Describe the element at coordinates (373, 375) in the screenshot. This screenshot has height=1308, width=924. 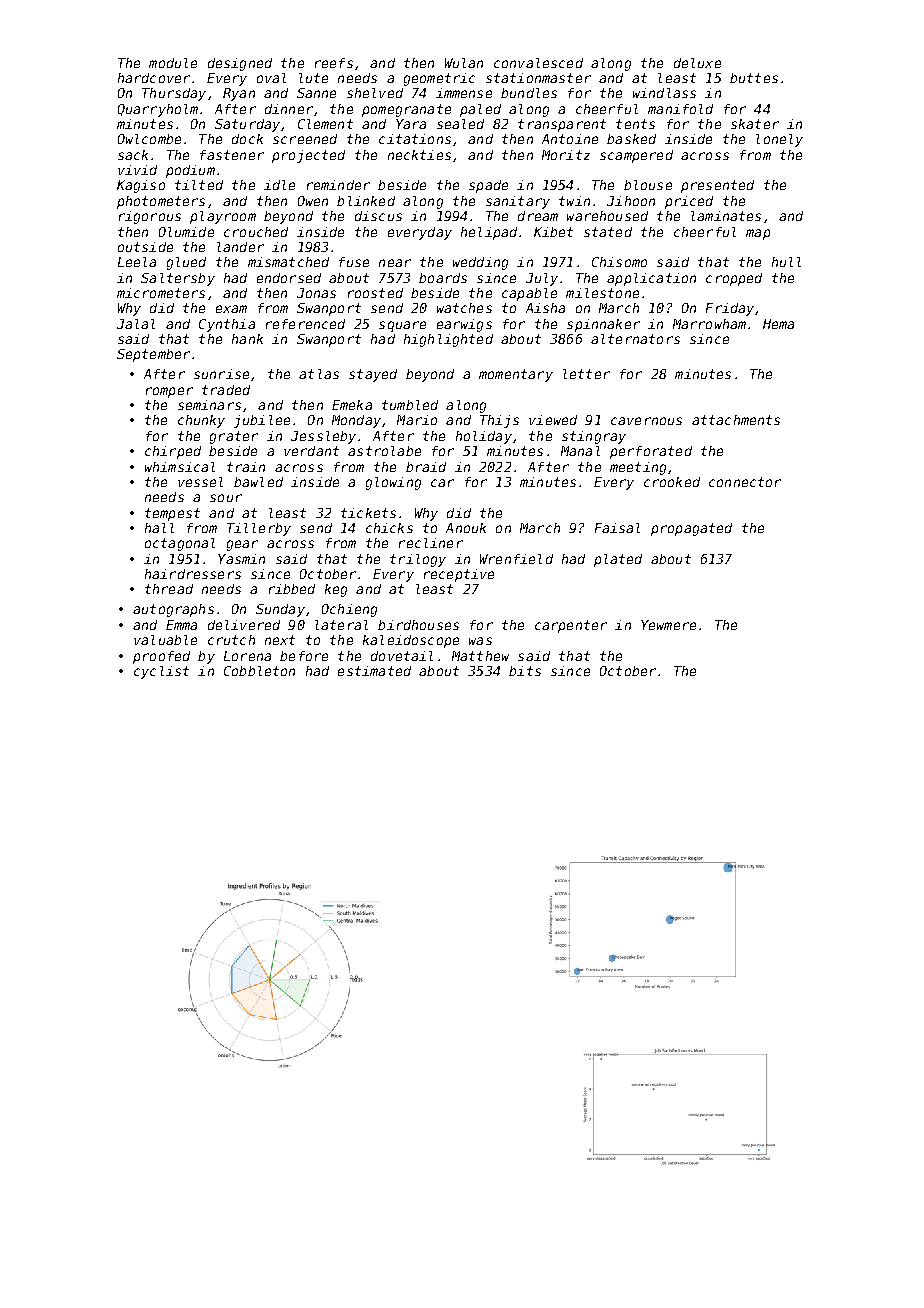
I see `stayed` at that location.
